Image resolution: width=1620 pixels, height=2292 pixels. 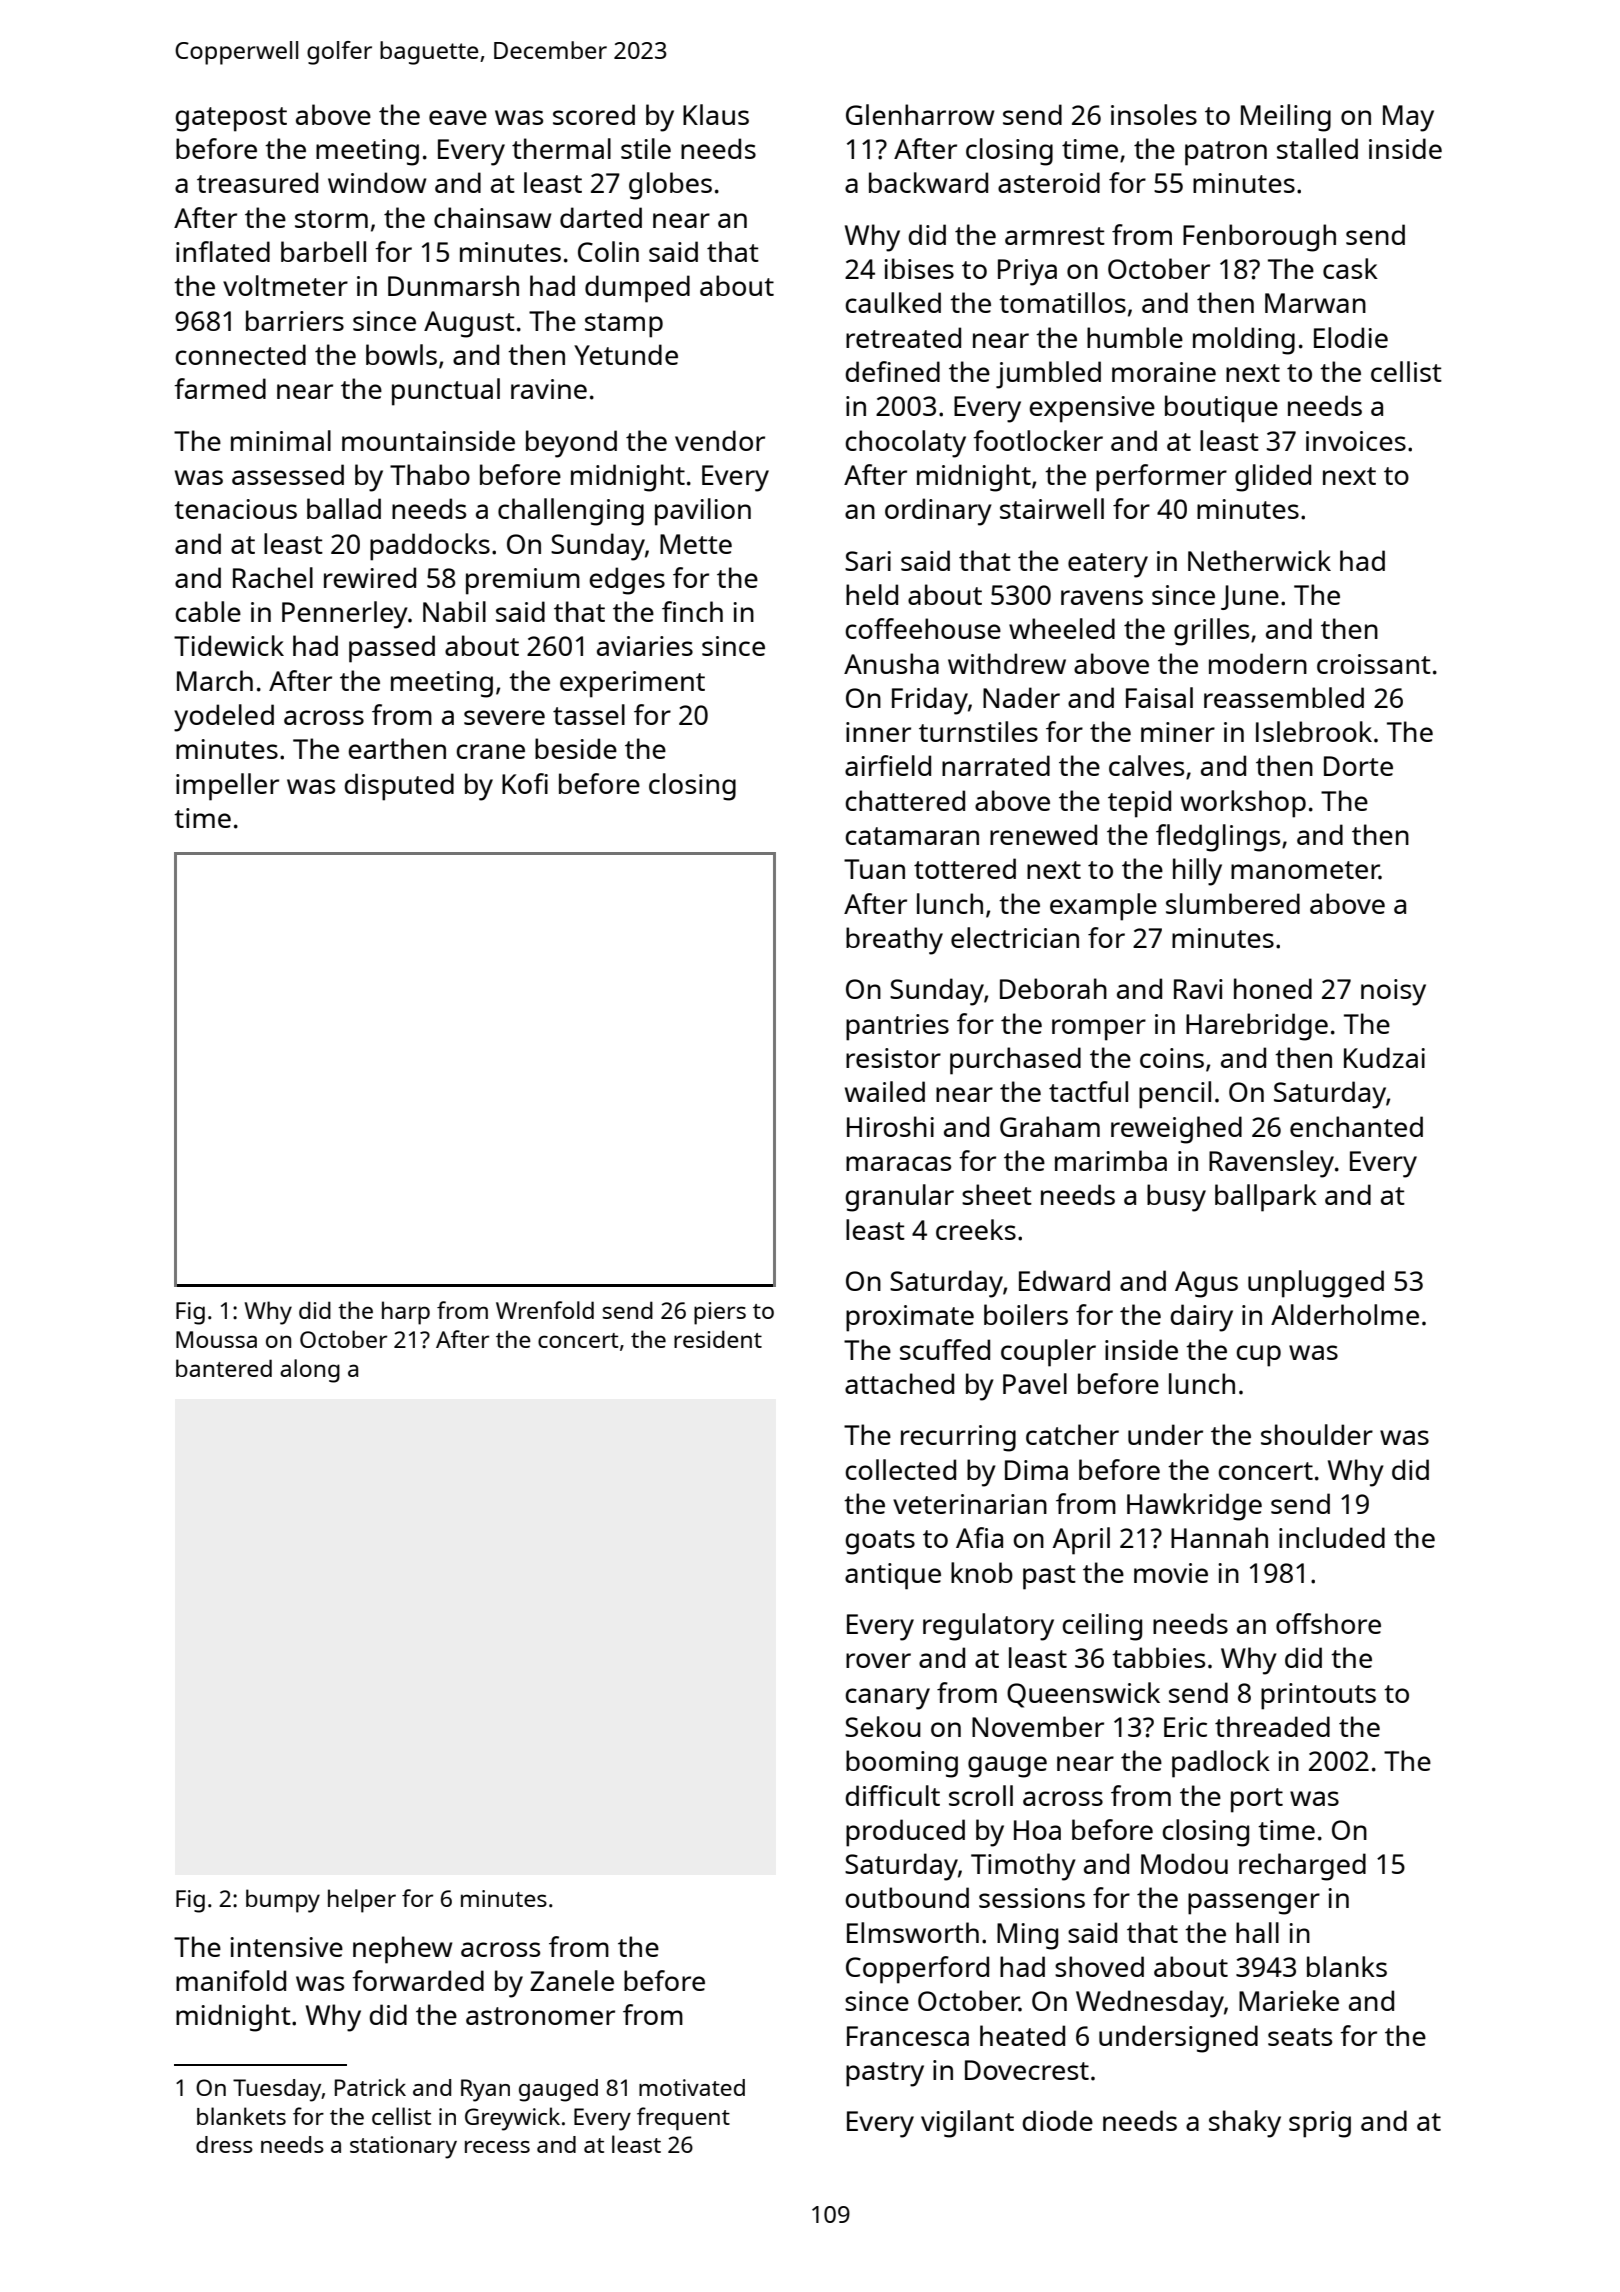 I want to click on shoulder, so click(x=1317, y=1434).
